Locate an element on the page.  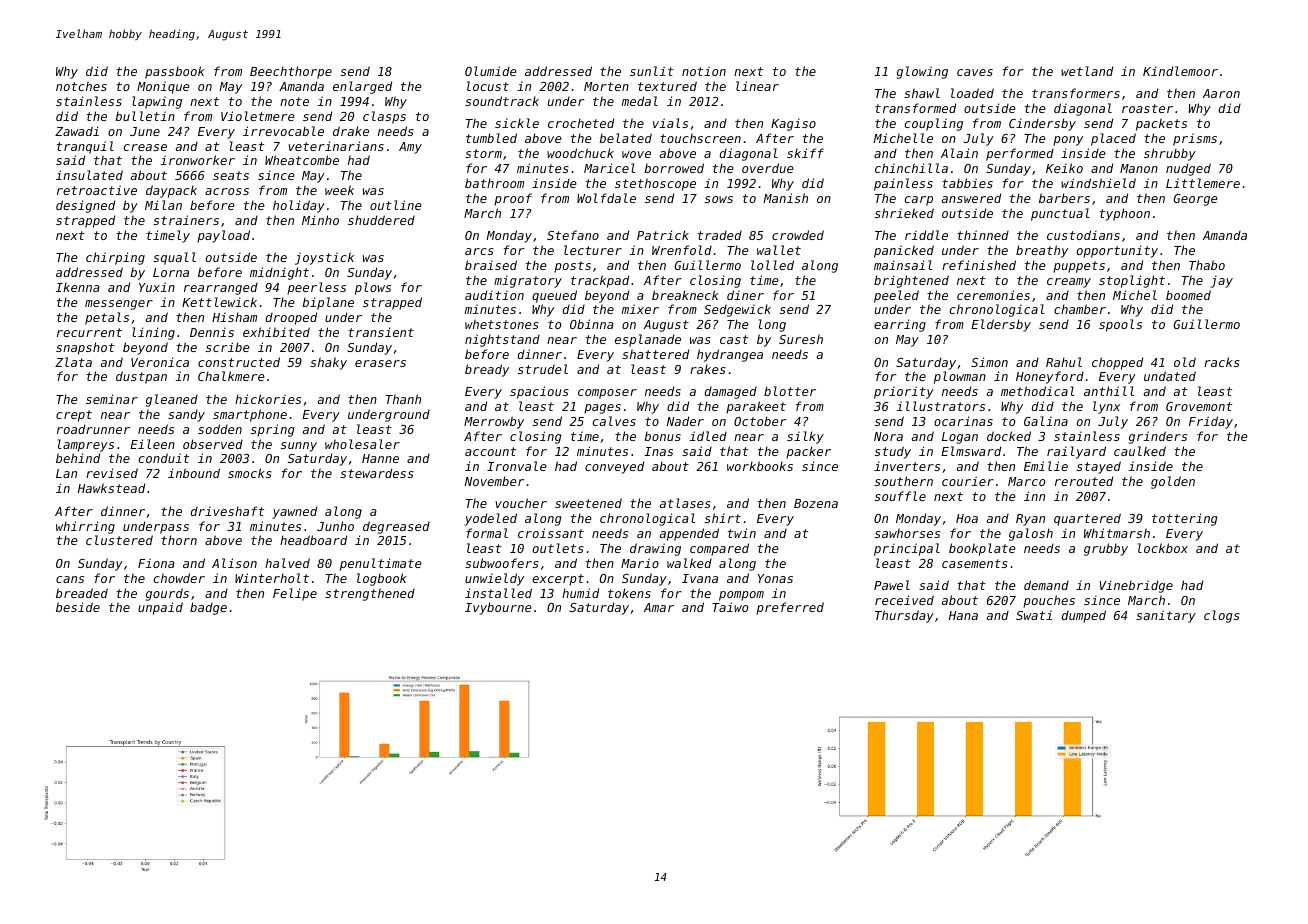
snapshot is located at coordinates (85, 348).
